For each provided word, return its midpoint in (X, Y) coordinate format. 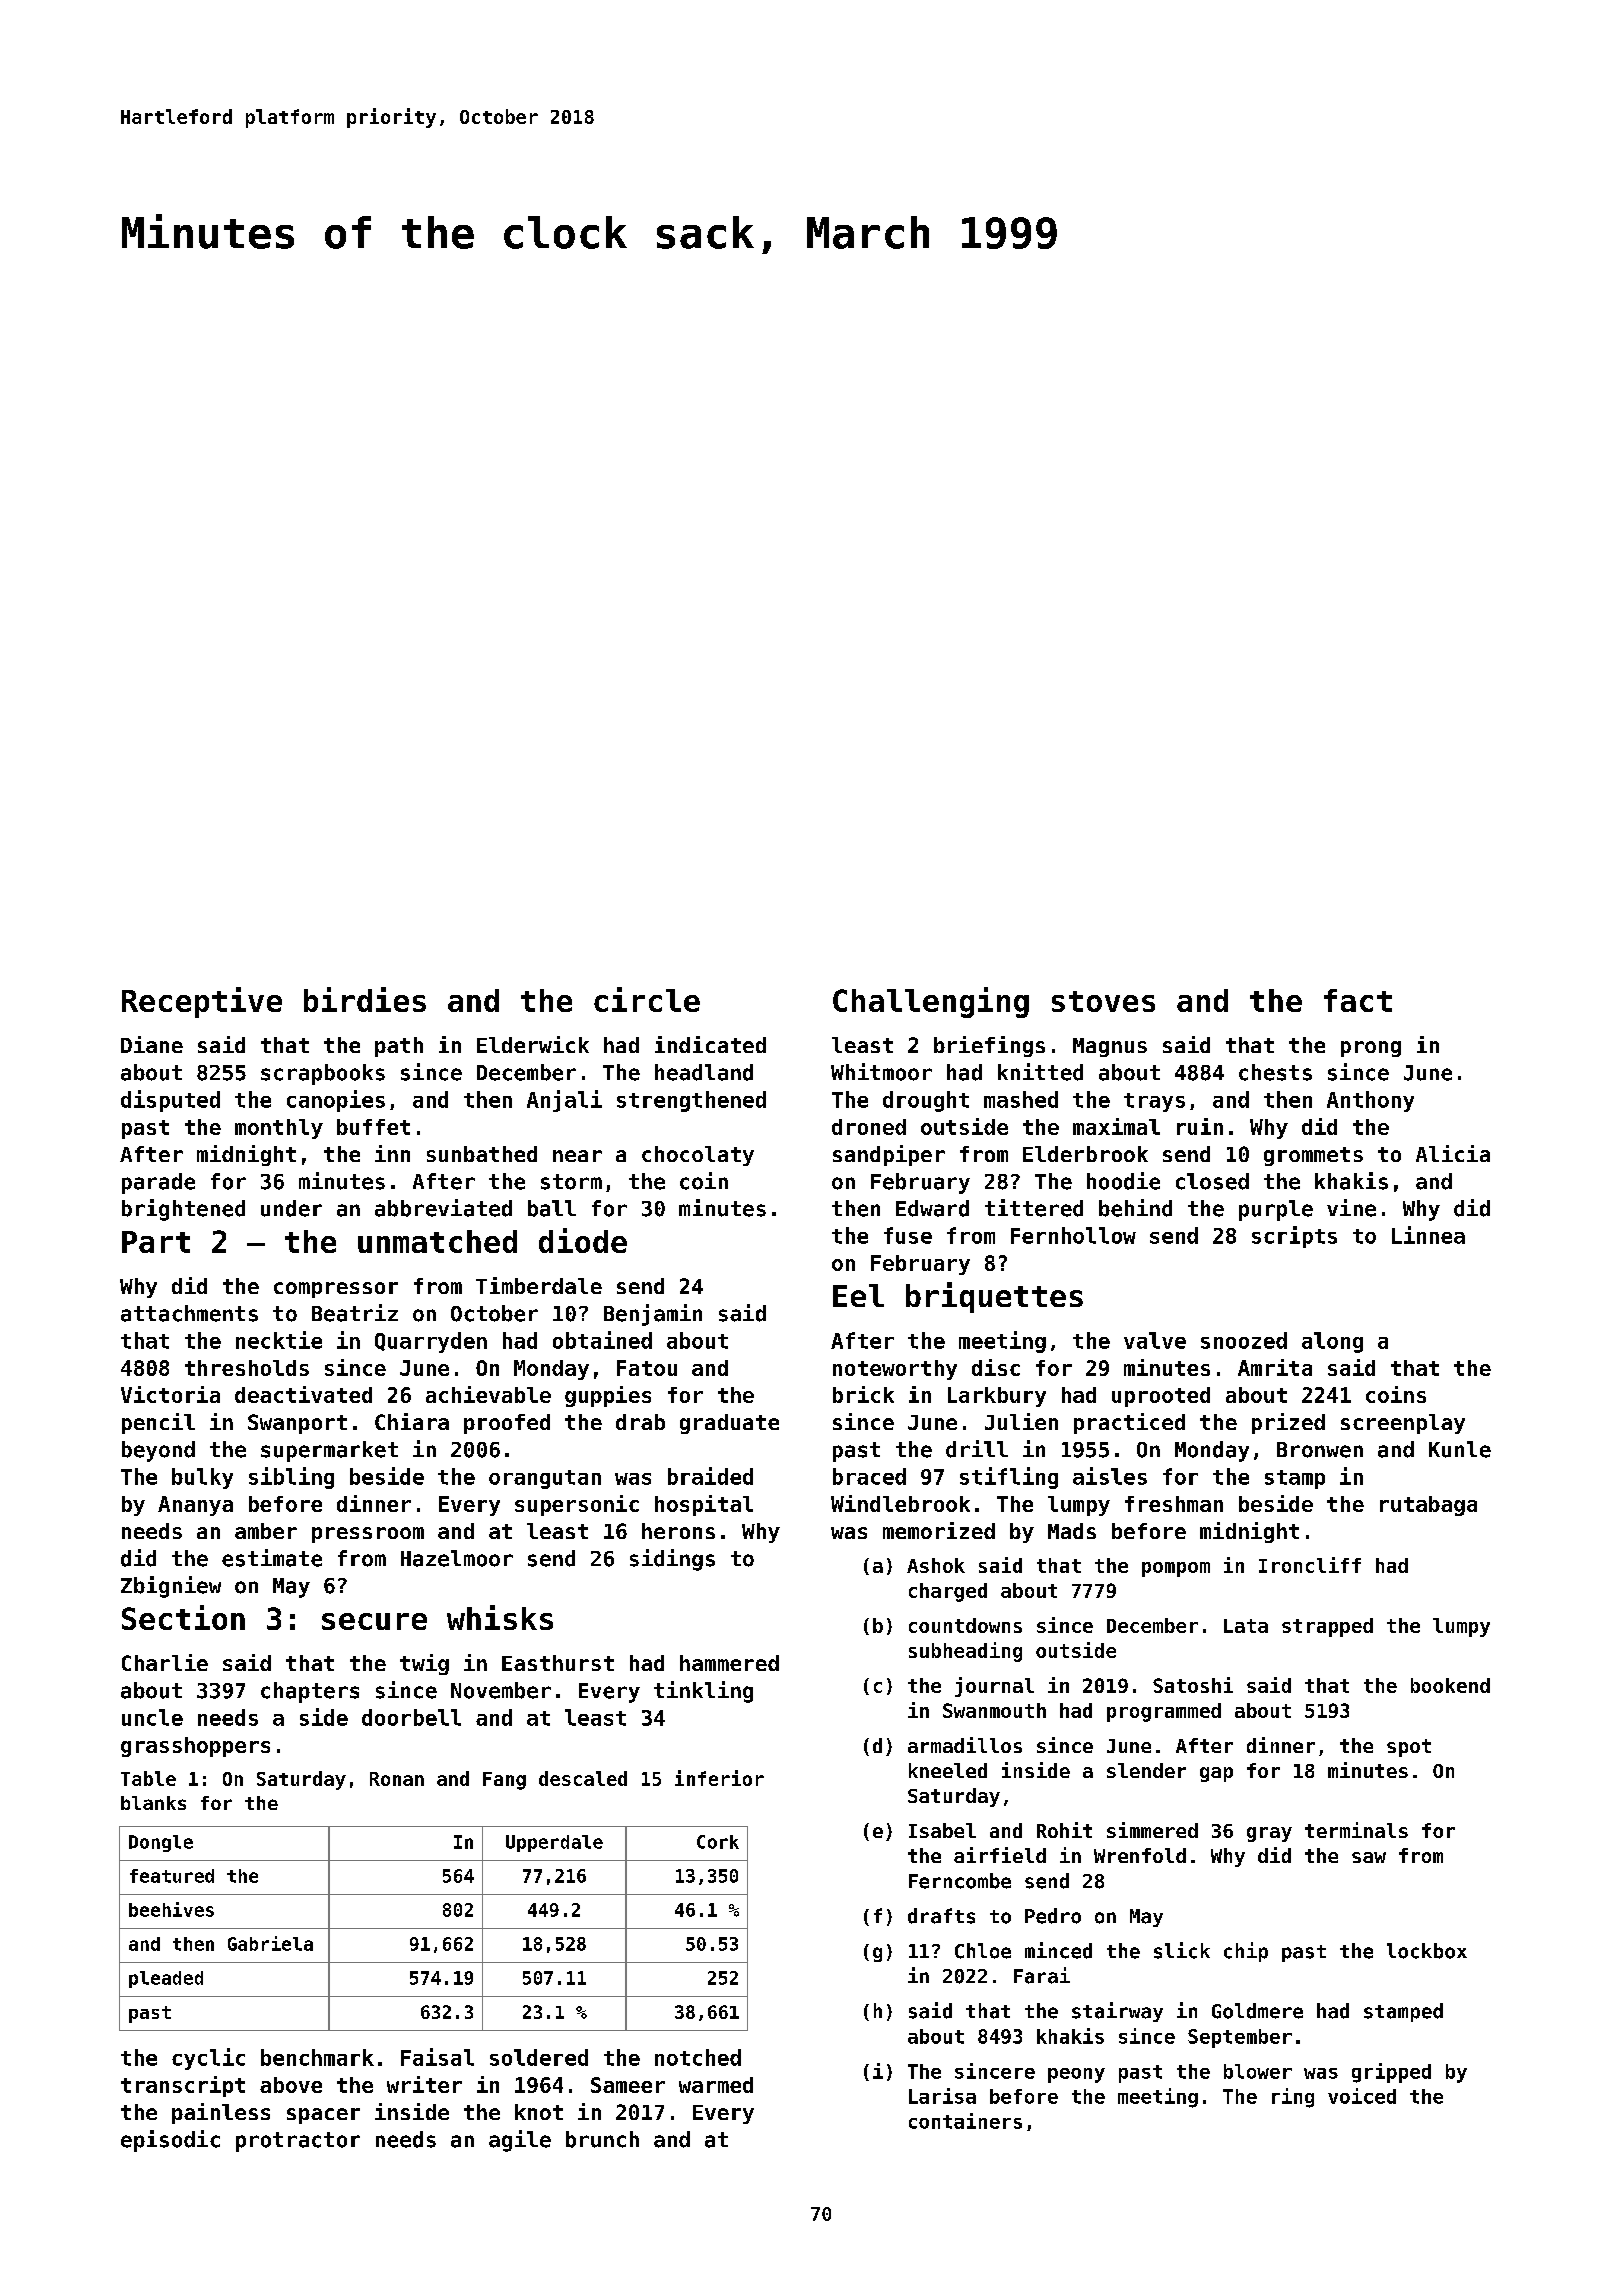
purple (1276, 1210)
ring (1293, 2098)
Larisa (942, 2096)
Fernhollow (1073, 1235)
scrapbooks (323, 1074)
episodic (170, 2141)
